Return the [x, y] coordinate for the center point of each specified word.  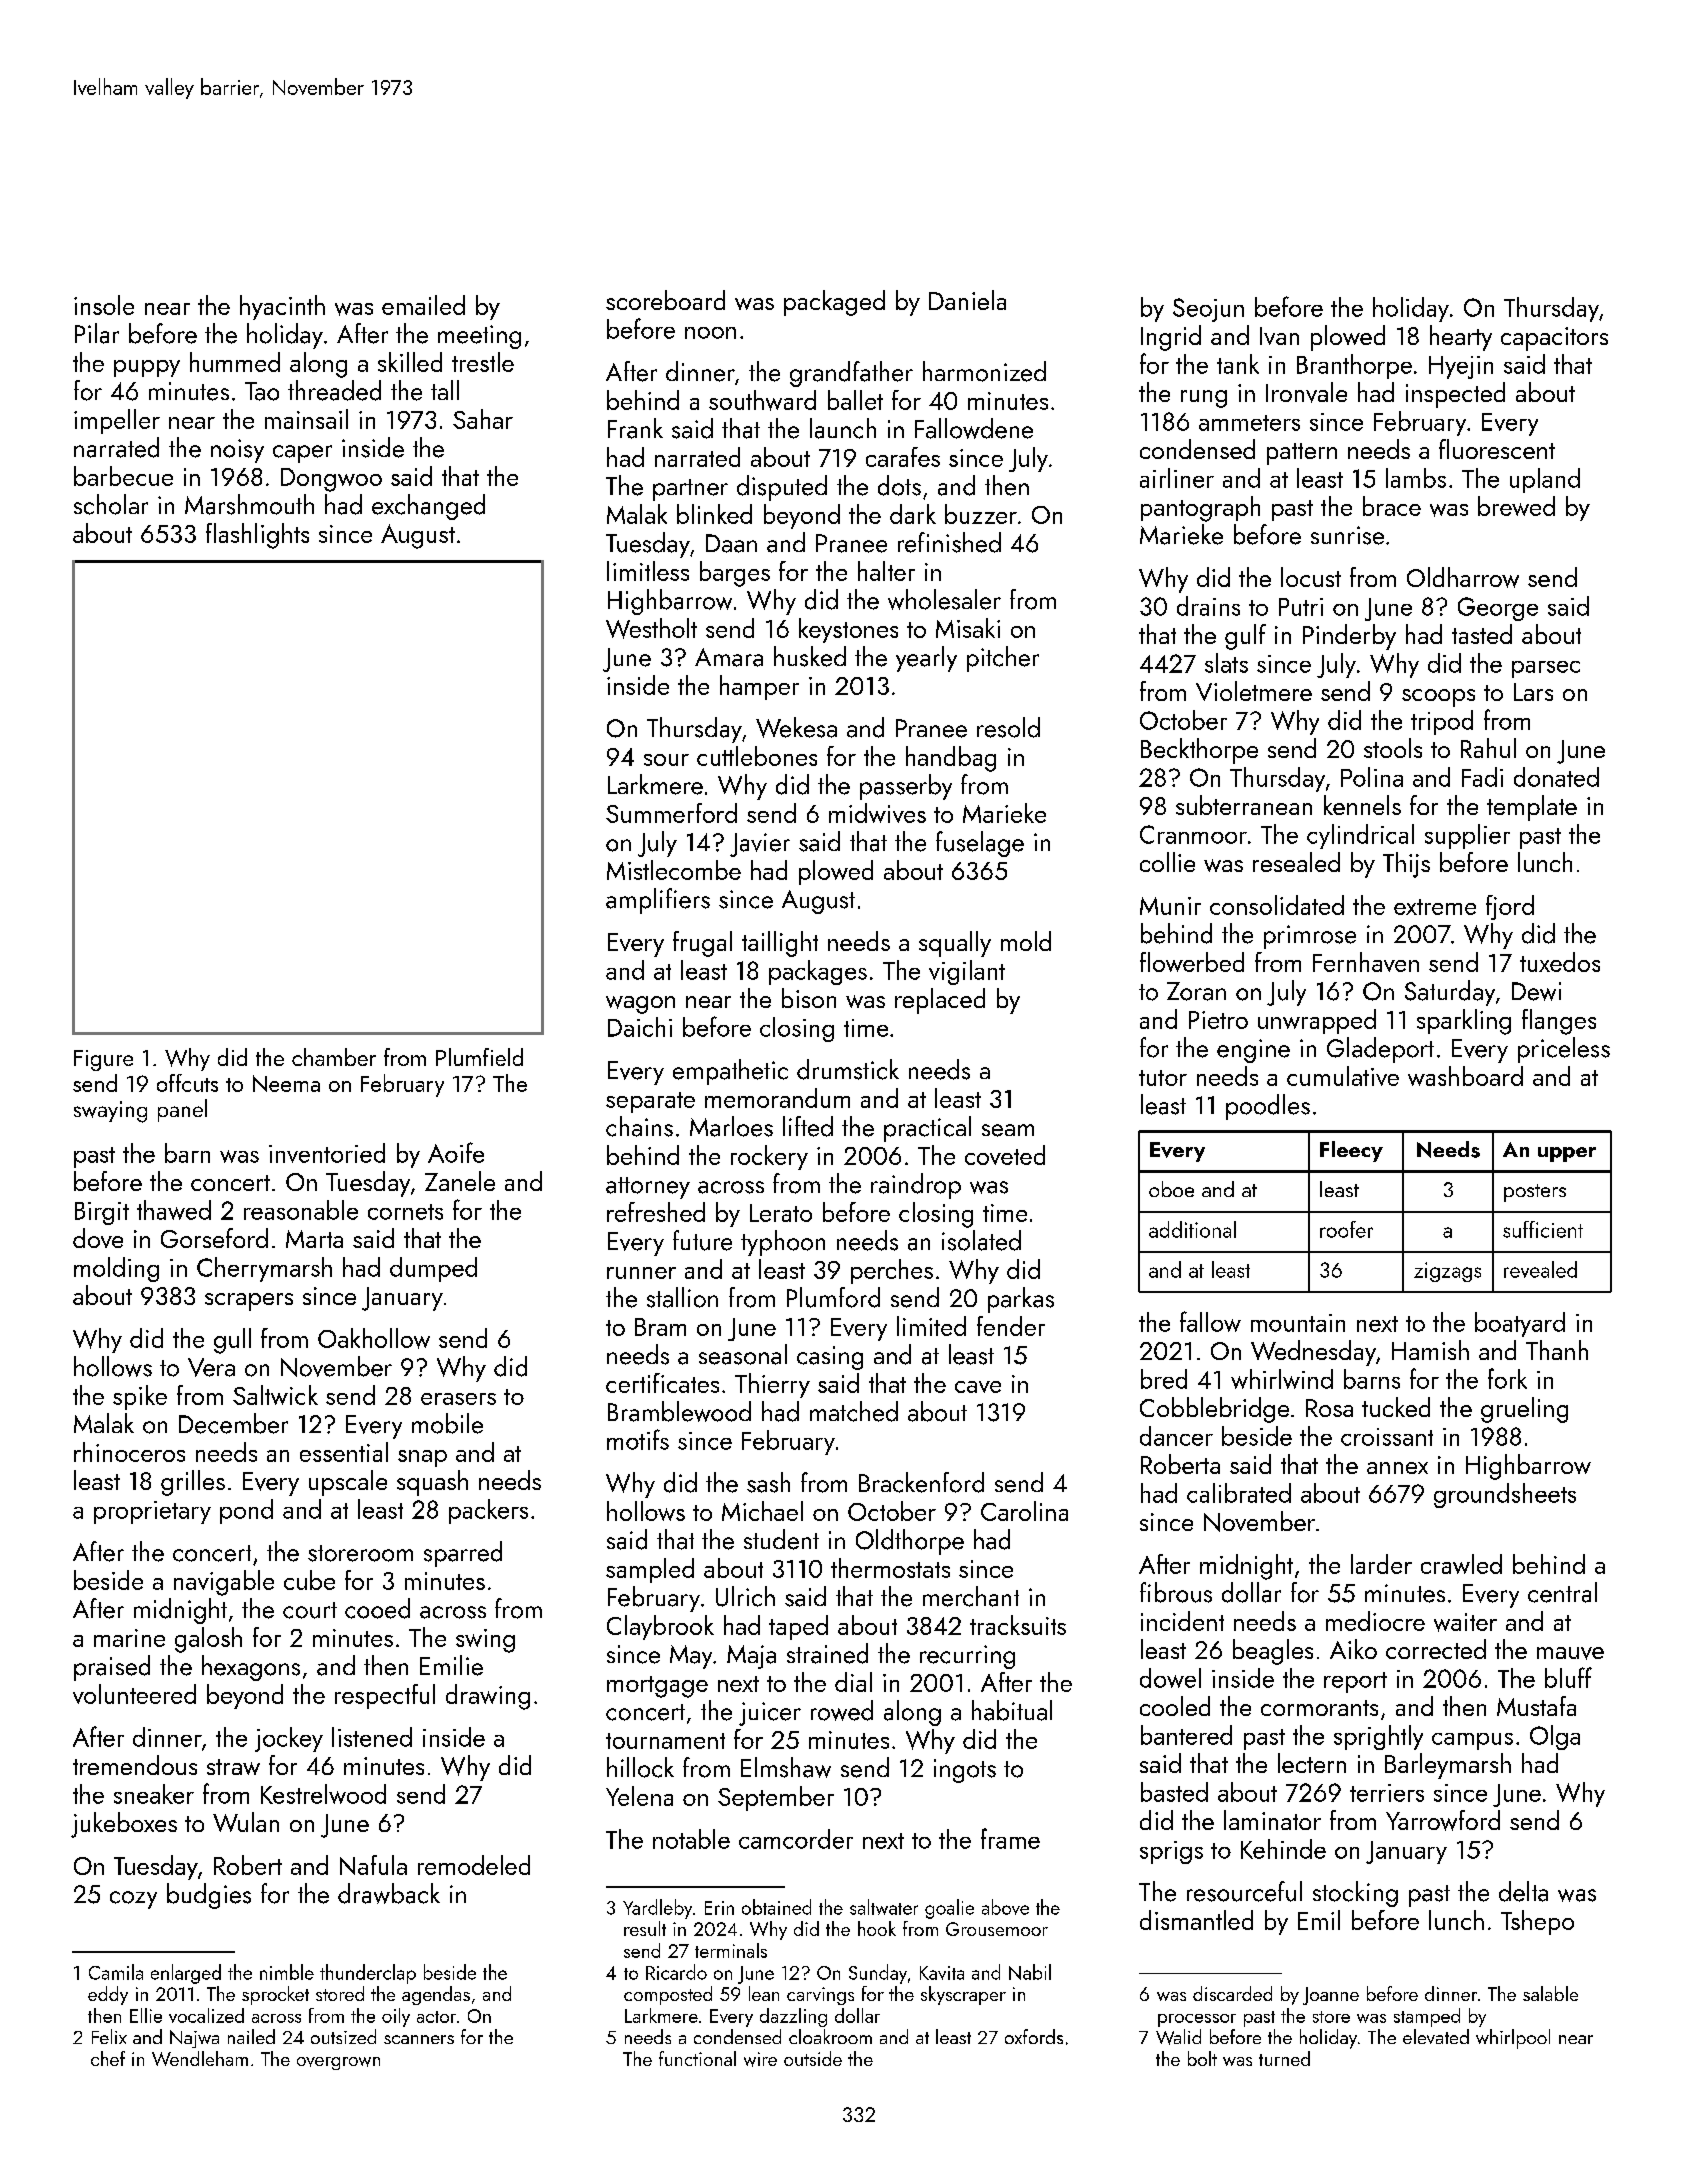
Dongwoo [331, 480]
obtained [776, 1907]
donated [1556, 777]
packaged [834, 303]
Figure [103, 1060]
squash [432, 1483]
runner [641, 1273]
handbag [951, 759]
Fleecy [1351, 1151]
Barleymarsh [1448, 1766]
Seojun [1208, 310]
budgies [209, 1896]
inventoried [327, 1153]
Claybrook [660, 1627]
